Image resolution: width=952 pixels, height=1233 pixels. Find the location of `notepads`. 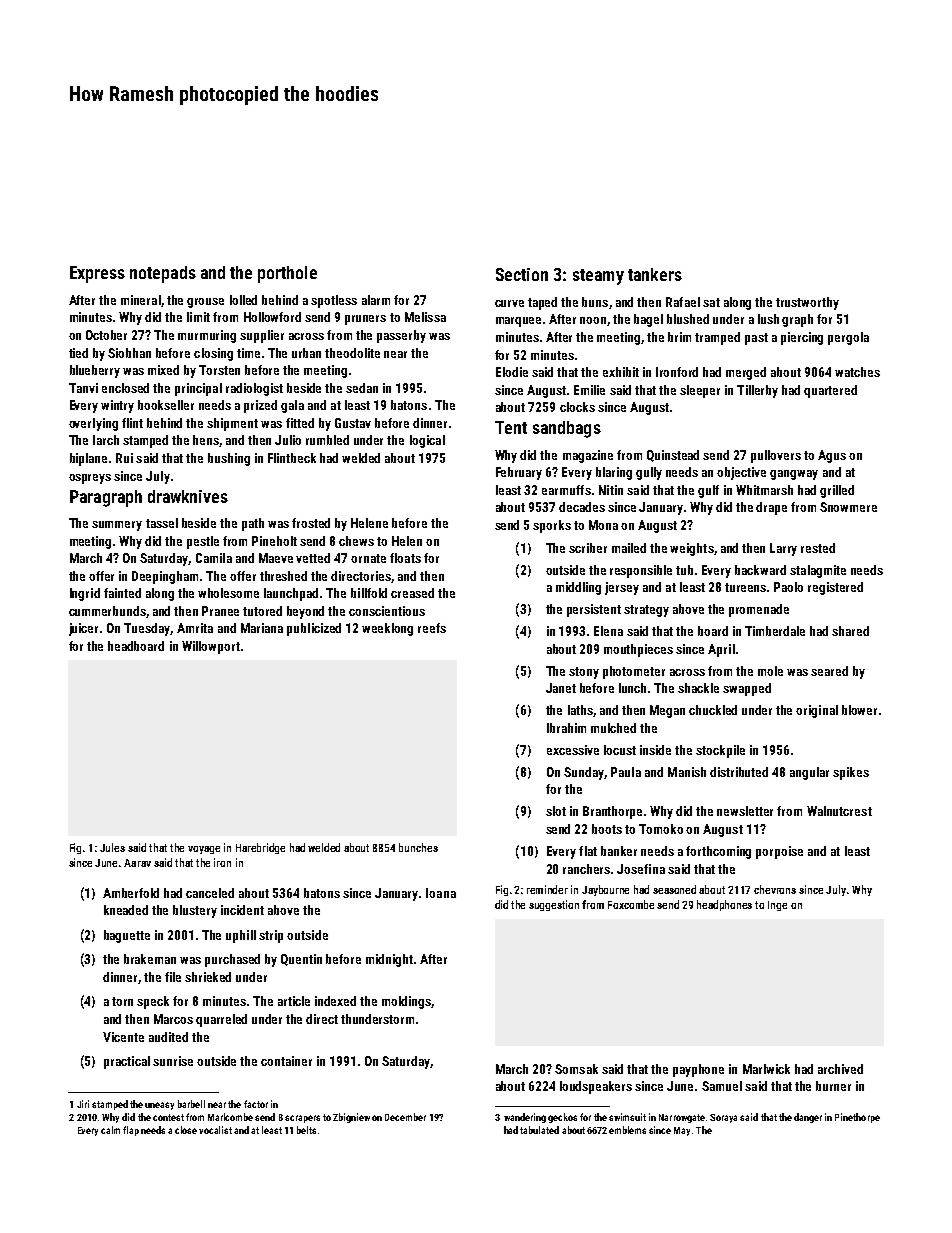

notepads is located at coordinates (163, 274).
